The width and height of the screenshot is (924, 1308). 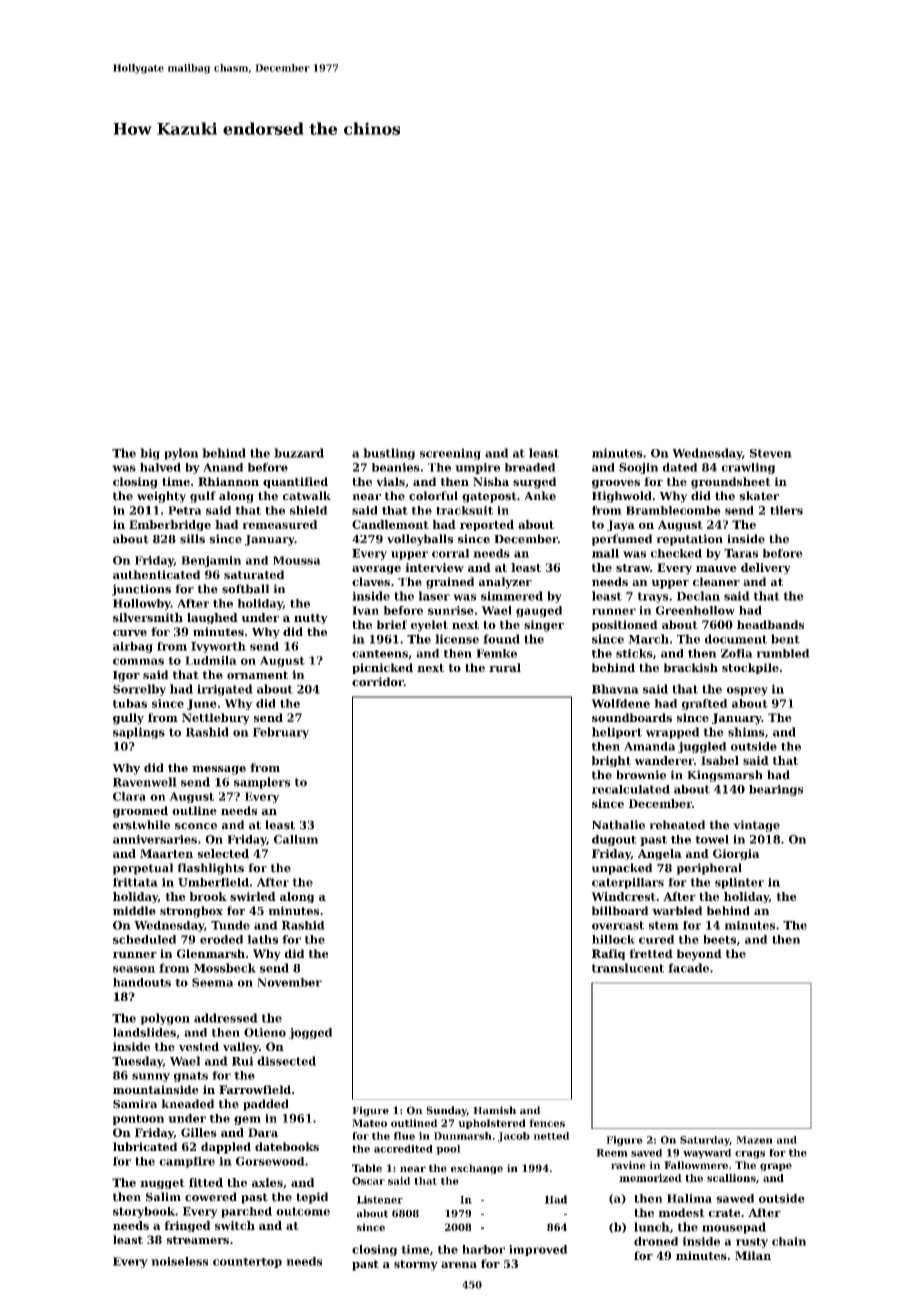 What do you see at coordinates (747, 691) in the screenshot?
I see `osprey` at bounding box center [747, 691].
